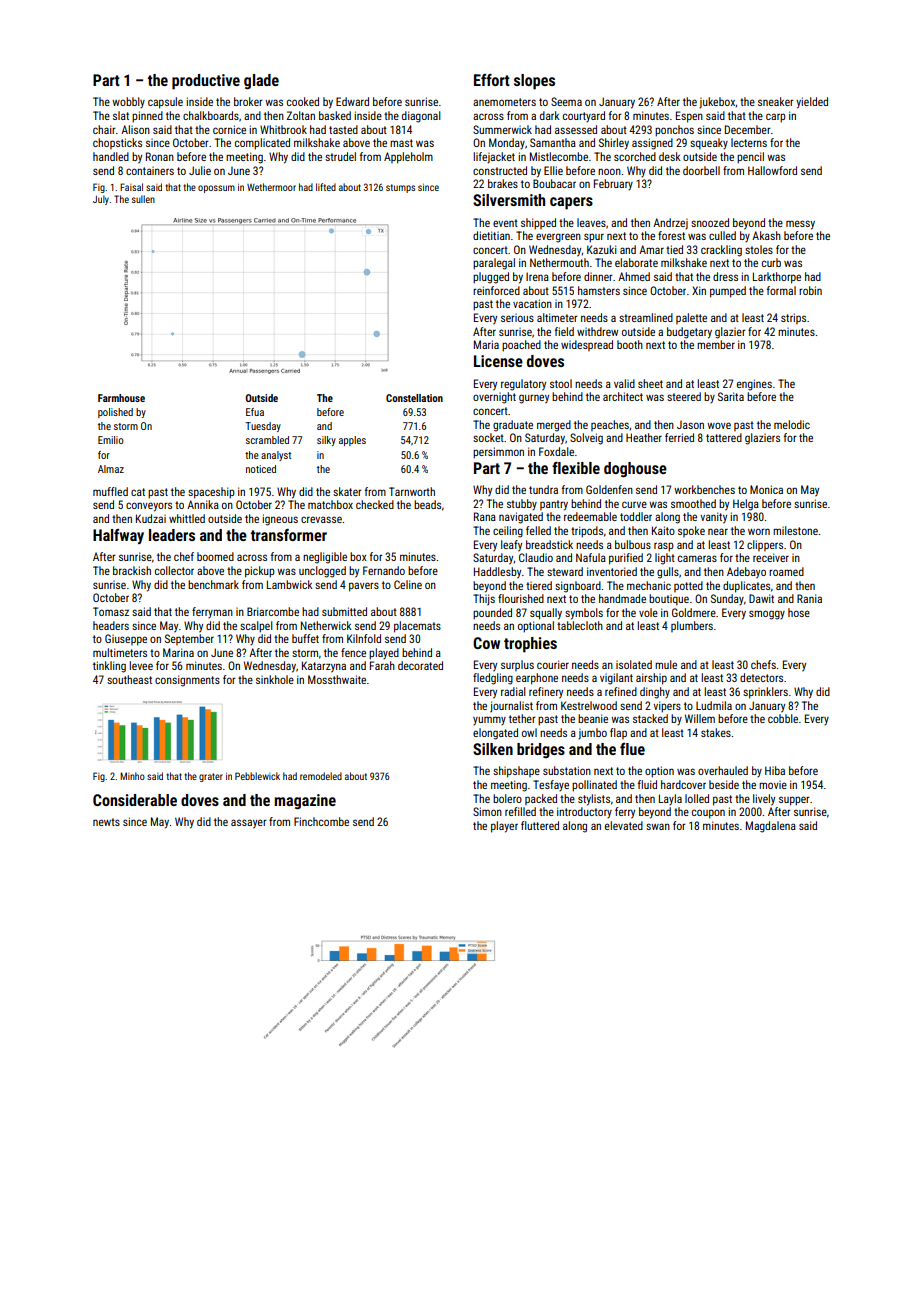  Describe the element at coordinates (765, 693) in the screenshot. I see `sprinklers` at that location.
